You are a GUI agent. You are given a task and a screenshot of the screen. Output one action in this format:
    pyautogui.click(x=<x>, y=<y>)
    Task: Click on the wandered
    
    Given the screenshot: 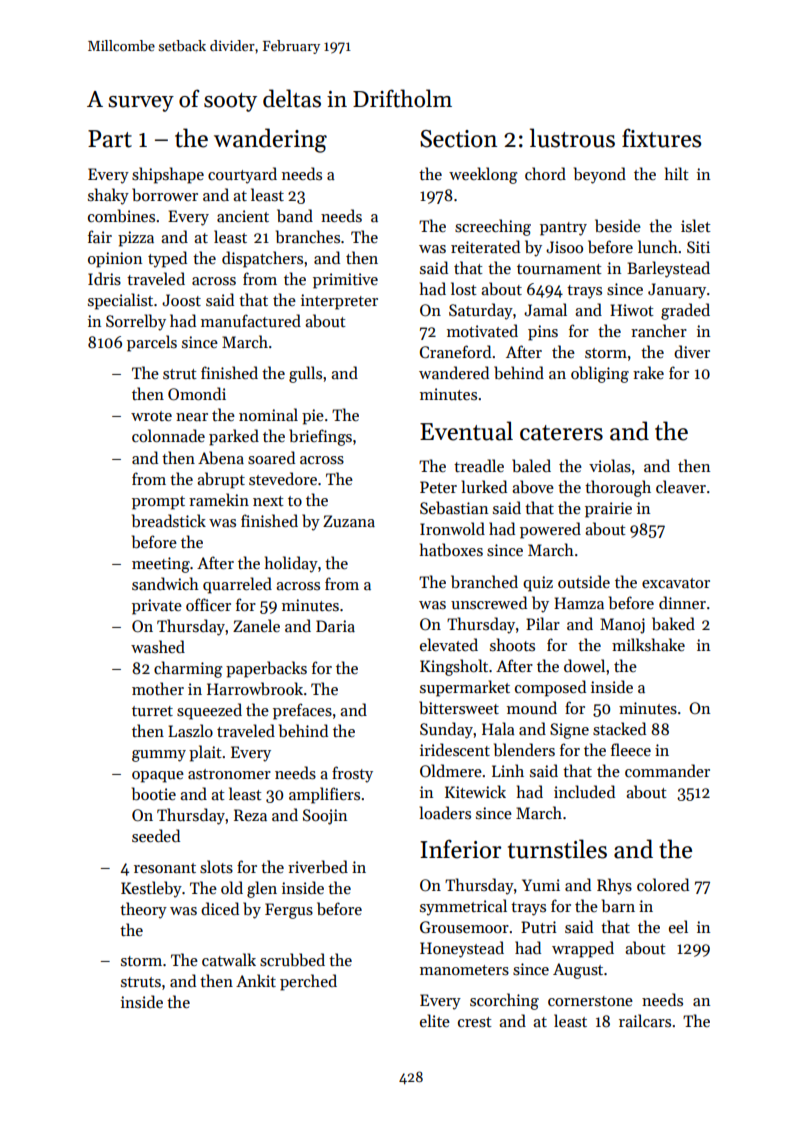 What is the action you would take?
    pyautogui.click(x=454, y=372)
